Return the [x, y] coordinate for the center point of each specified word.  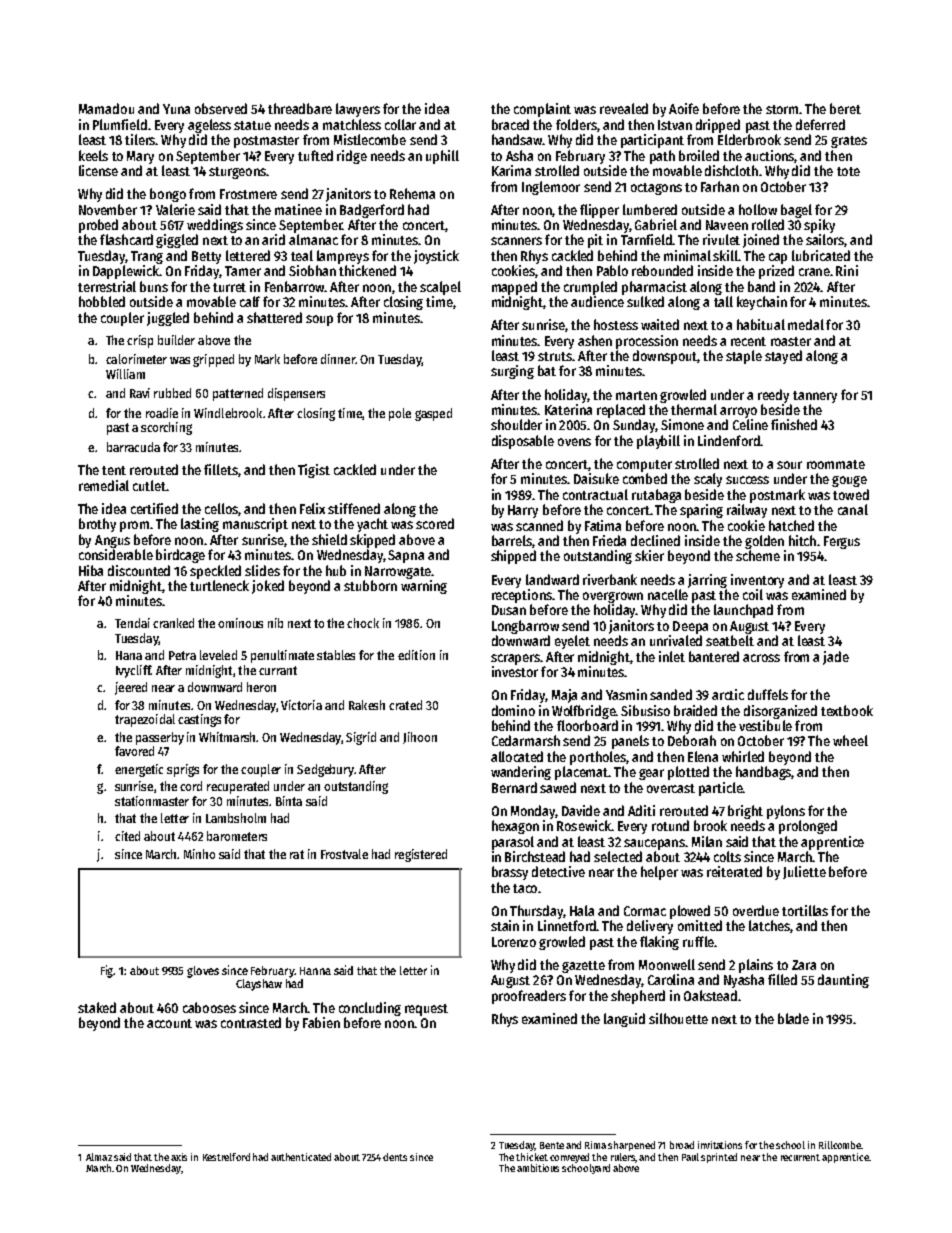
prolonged [808, 827]
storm [782, 109]
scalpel [440, 288]
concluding [370, 1009]
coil [753, 594]
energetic [139, 770]
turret [229, 287]
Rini [847, 270]
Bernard [514, 787]
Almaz [99, 1157]
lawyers [358, 110]
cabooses [209, 1007]
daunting [843, 981]
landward [552, 579]
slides [262, 570]
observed [221, 108]
